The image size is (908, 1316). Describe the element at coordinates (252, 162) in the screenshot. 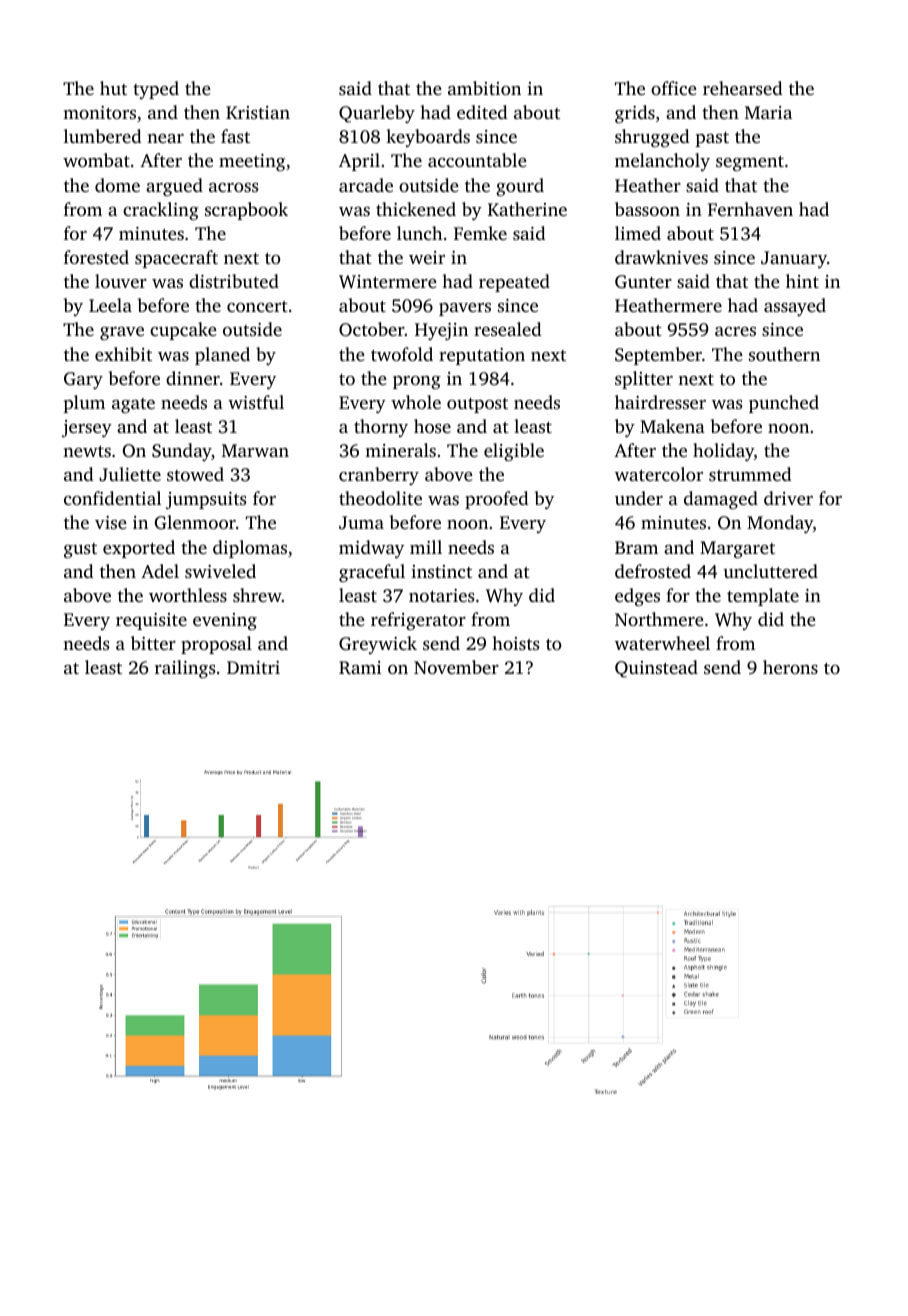

I see `meeting` at that location.
